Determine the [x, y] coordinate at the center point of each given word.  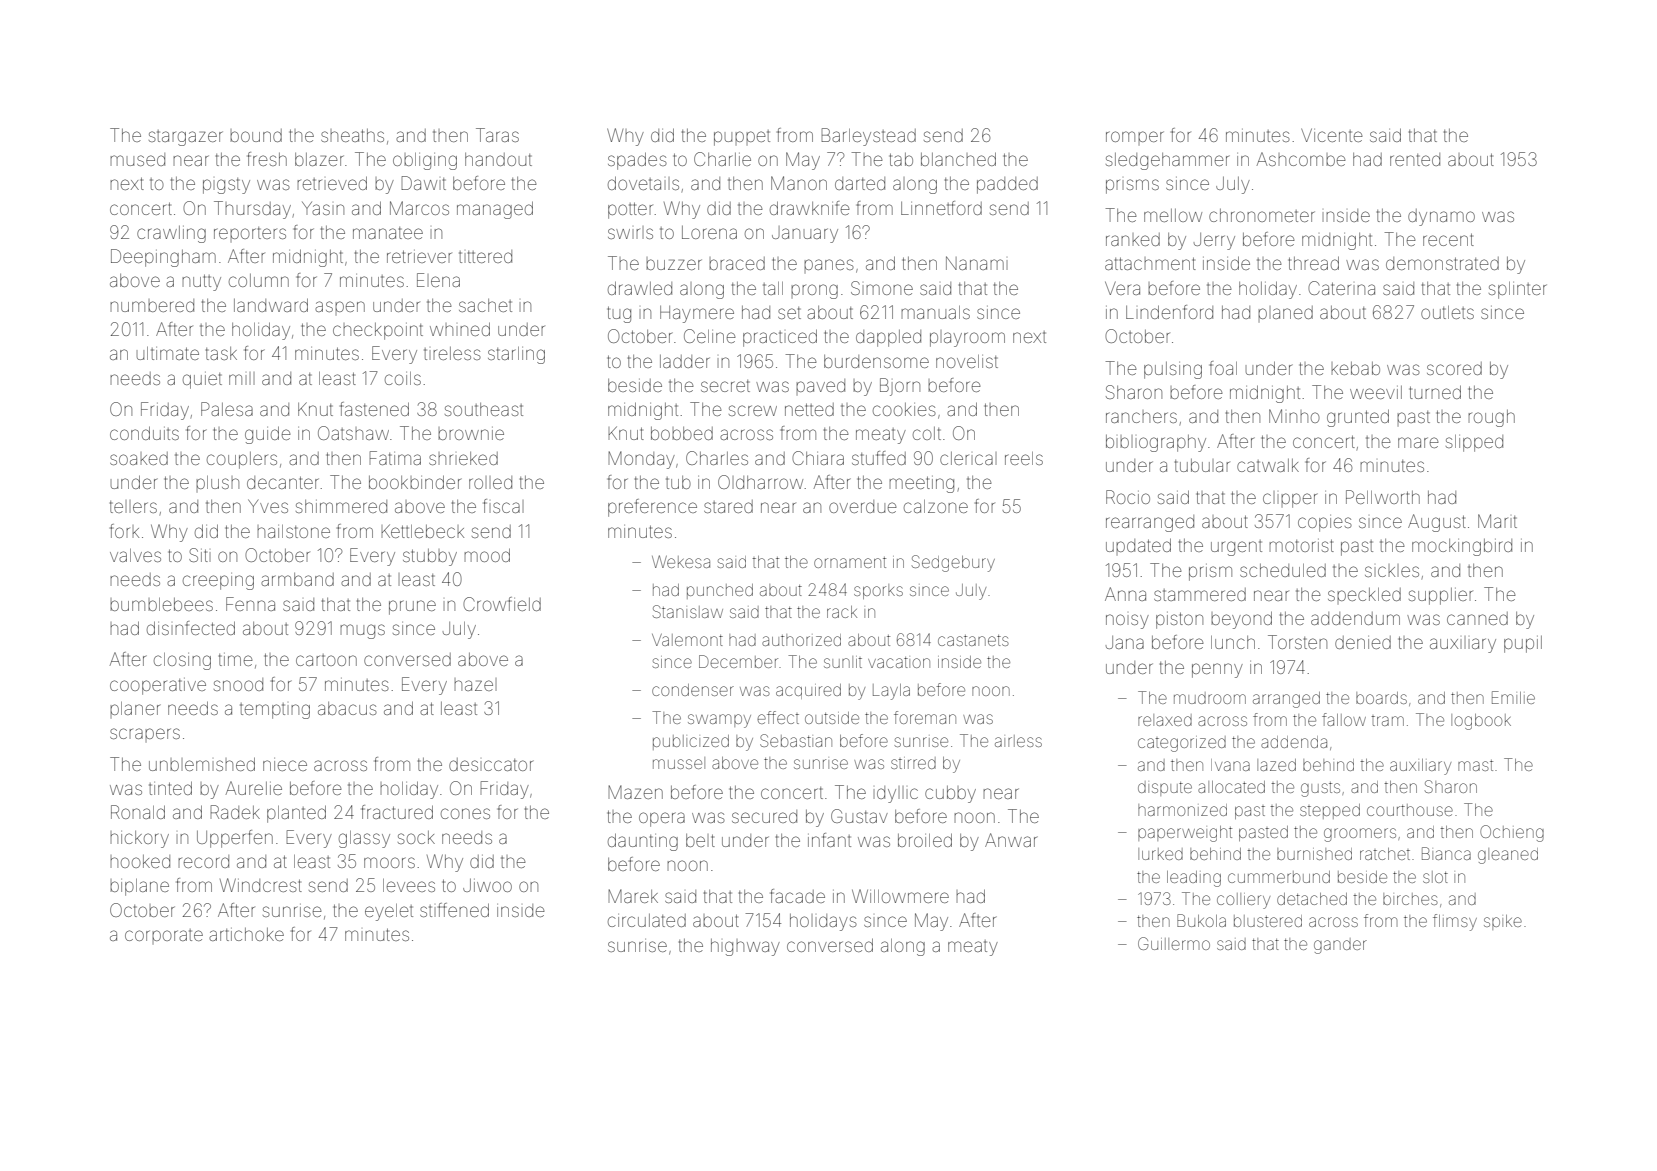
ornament [850, 562]
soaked [139, 458]
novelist [967, 361]
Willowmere [900, 896]
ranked [1133, 239]
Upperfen [235, 839]
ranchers [1141, 417]
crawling [171, 234]
